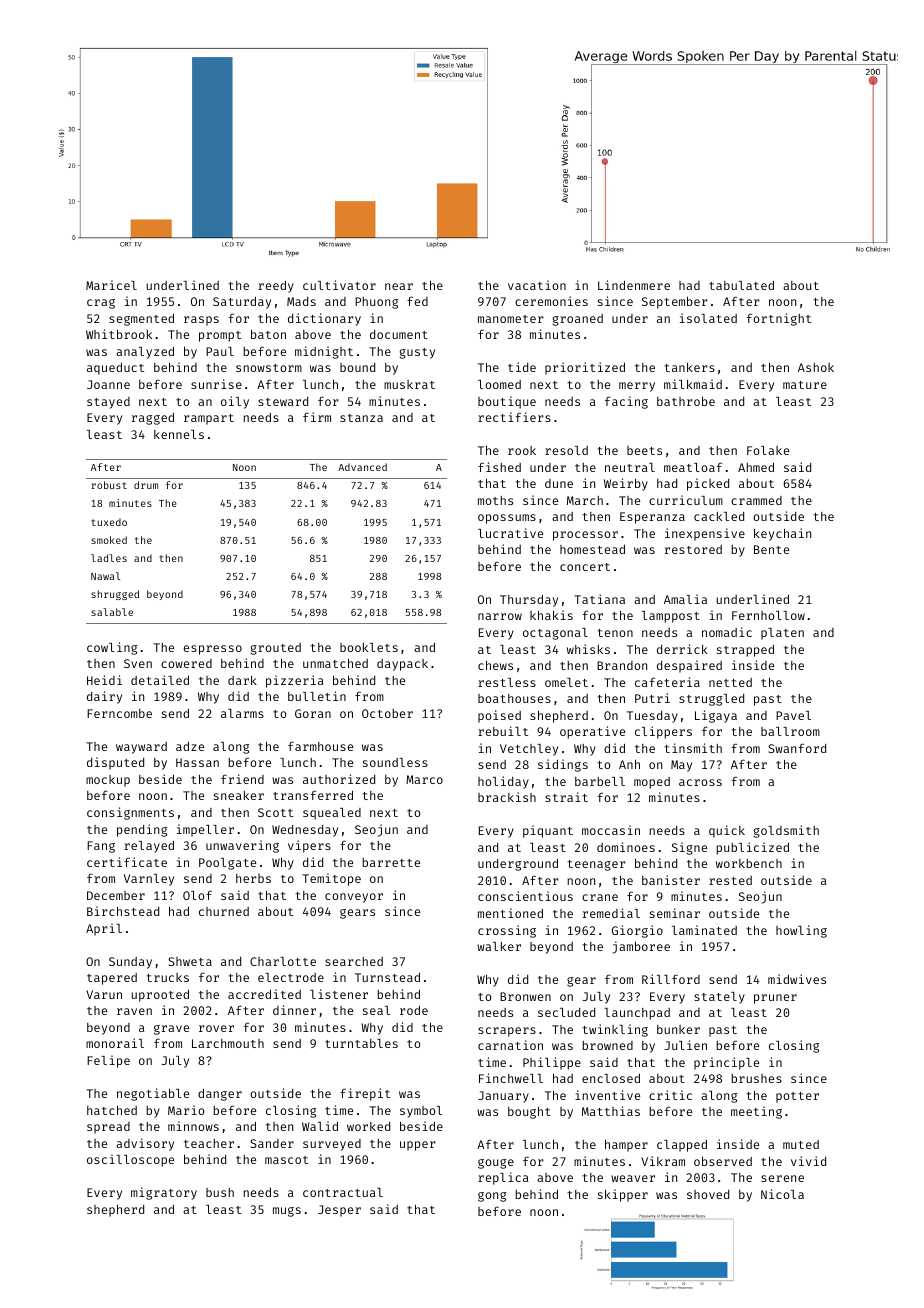 The image size is (924, 1308). Describe the element at coordinates (153, 1094) in the screenshot. I see `negotiable` at that location.
